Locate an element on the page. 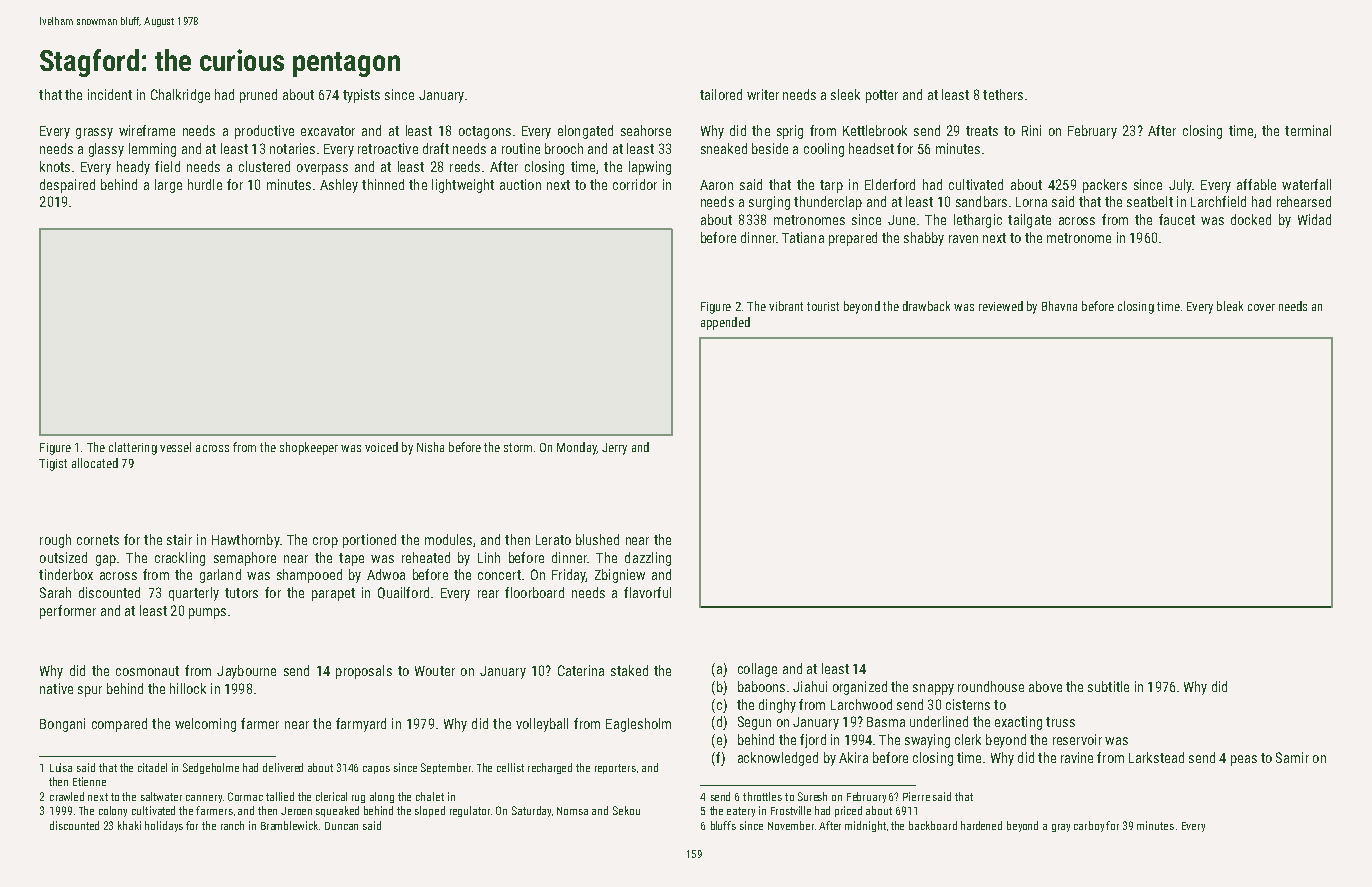 The height and width of the page is (887, 1372). shampooed is located at coordinates (309, 576).
